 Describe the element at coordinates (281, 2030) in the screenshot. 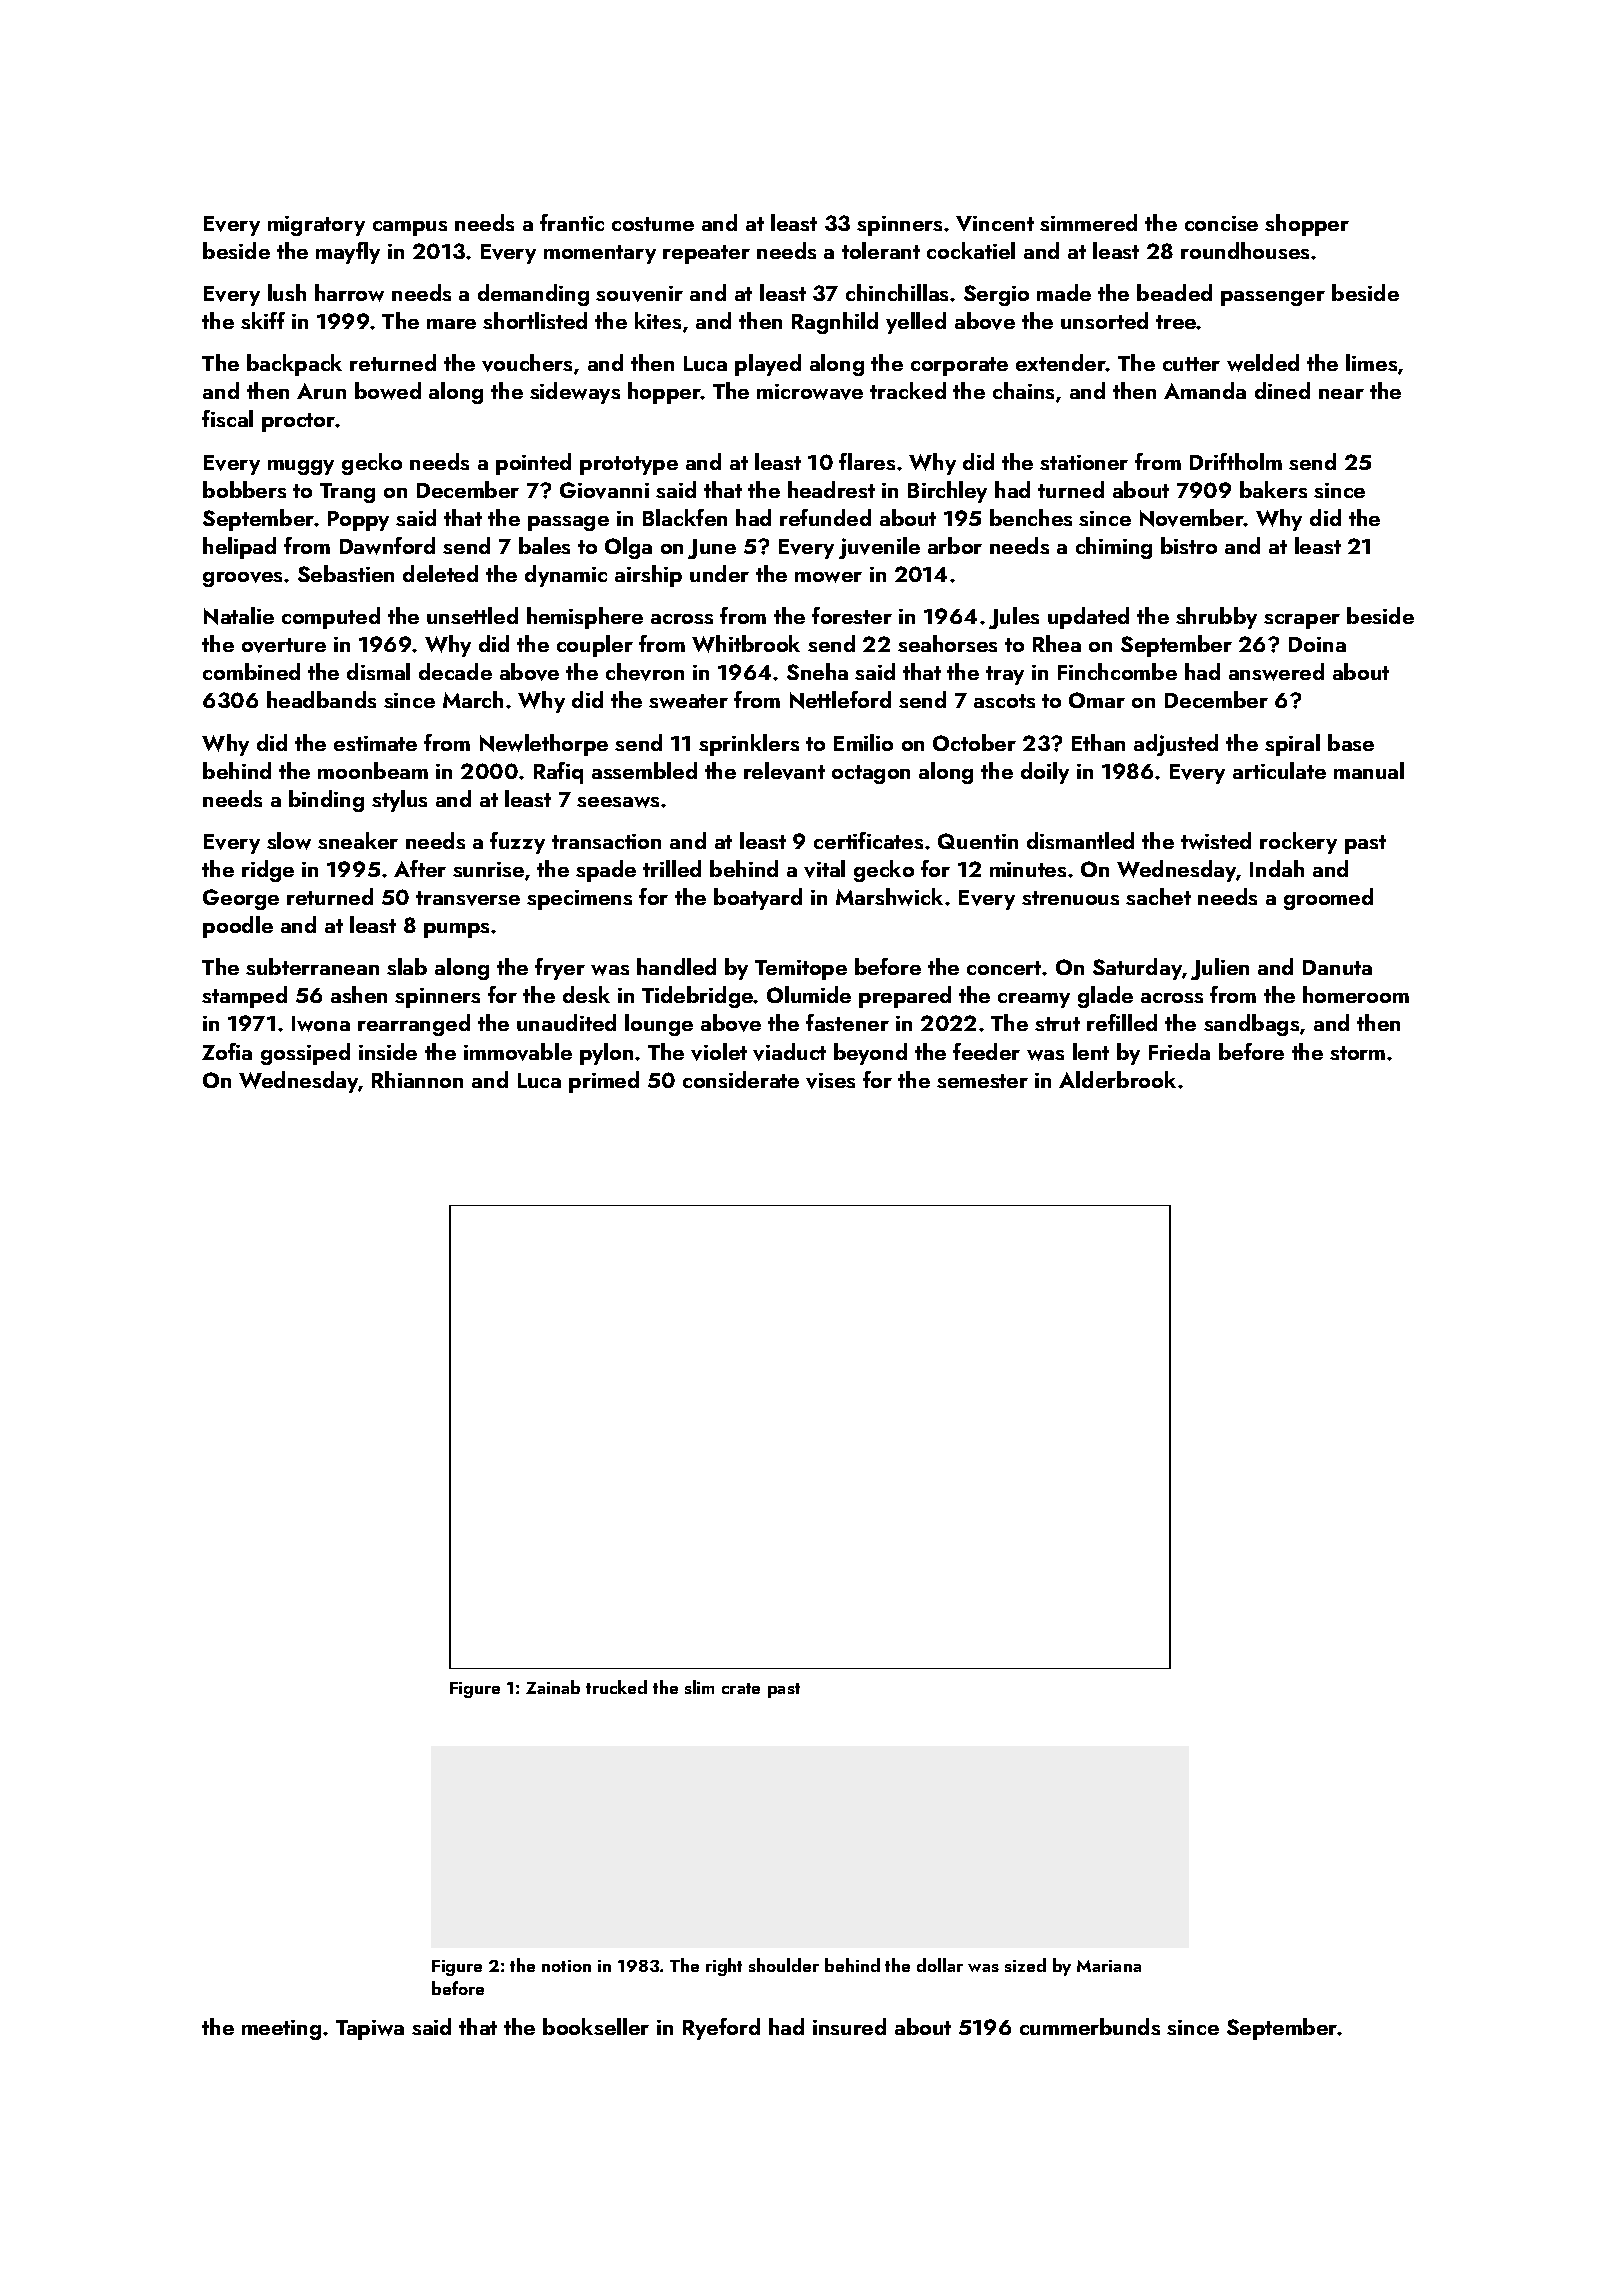

I see `meeting` at that location.
